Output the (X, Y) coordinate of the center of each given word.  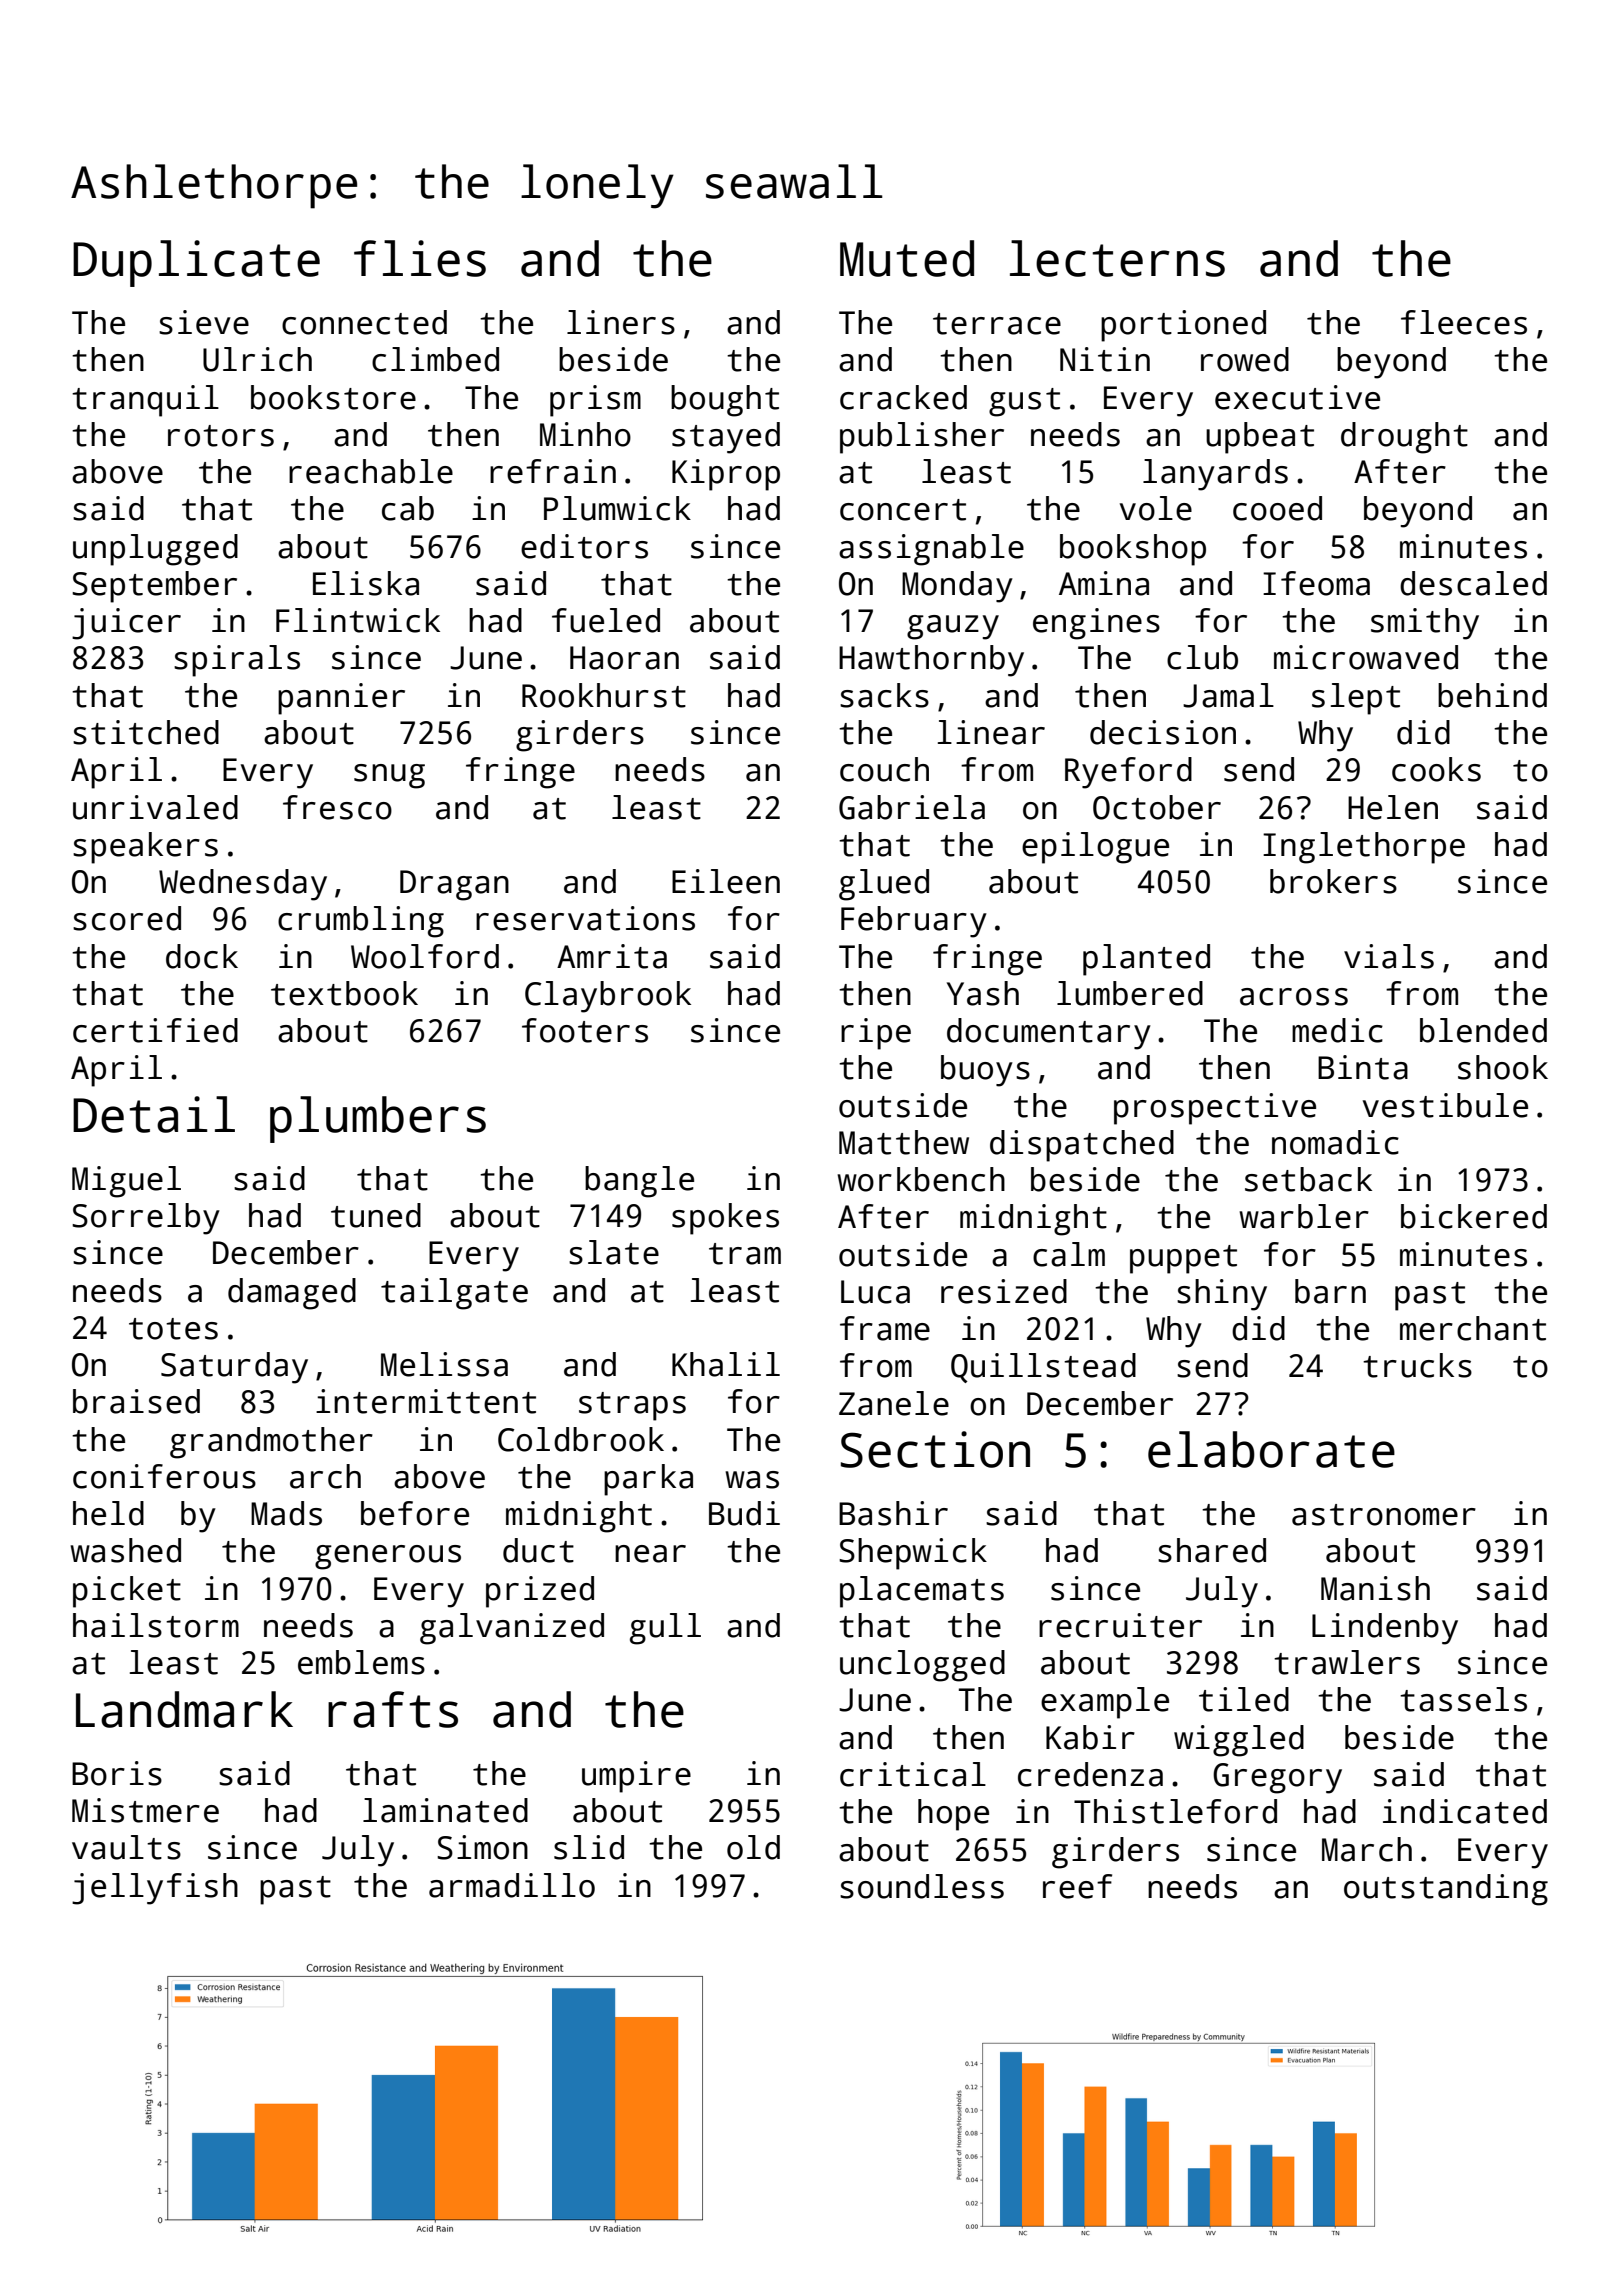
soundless (922, 1886)
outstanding (1446, 1890)
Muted (907, 258)
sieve (204, 322)
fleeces (1464, 322)
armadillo (512, 1885)
